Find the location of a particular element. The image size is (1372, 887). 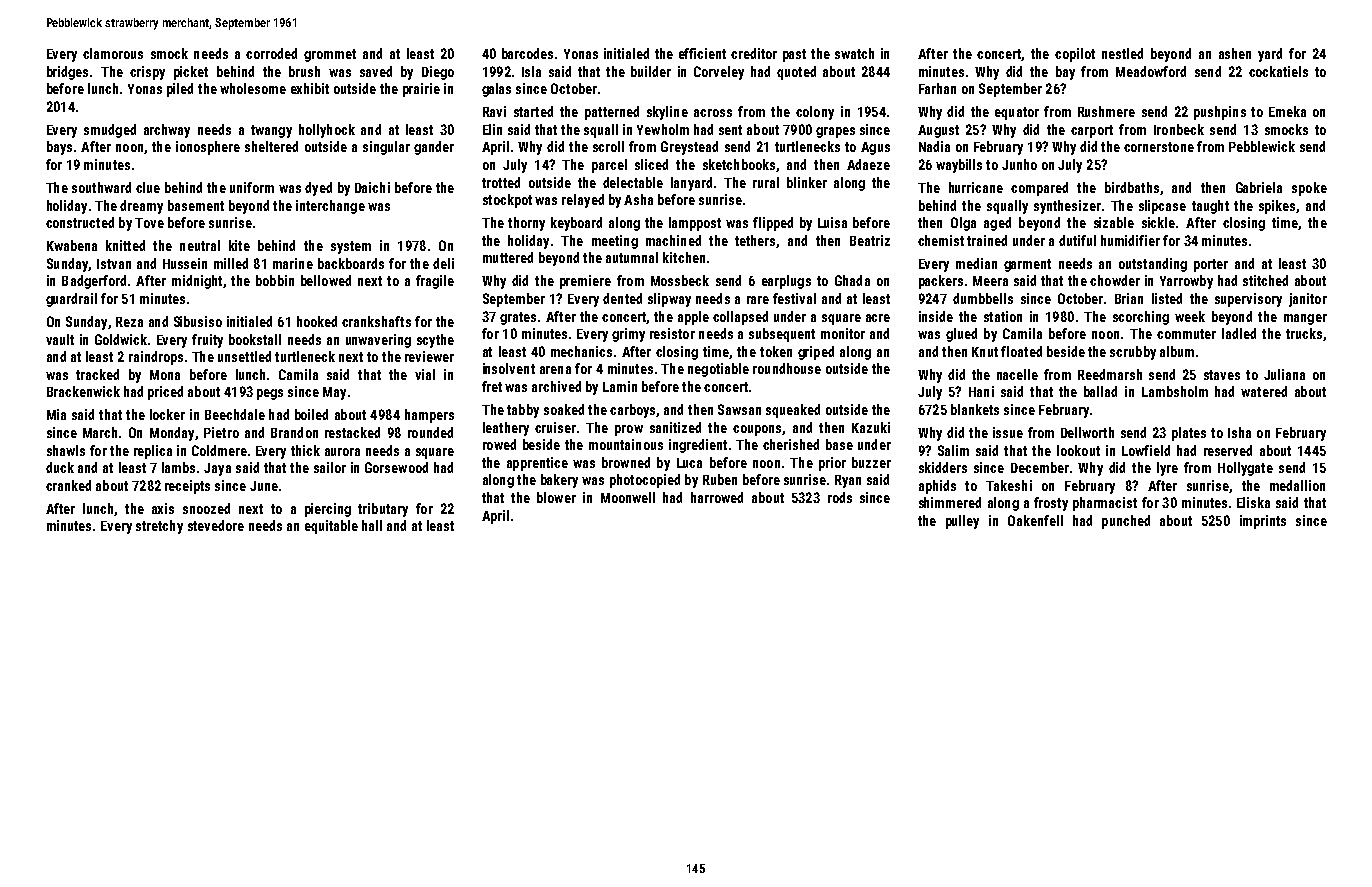

imprints is located at coordinates (1263, 522).
